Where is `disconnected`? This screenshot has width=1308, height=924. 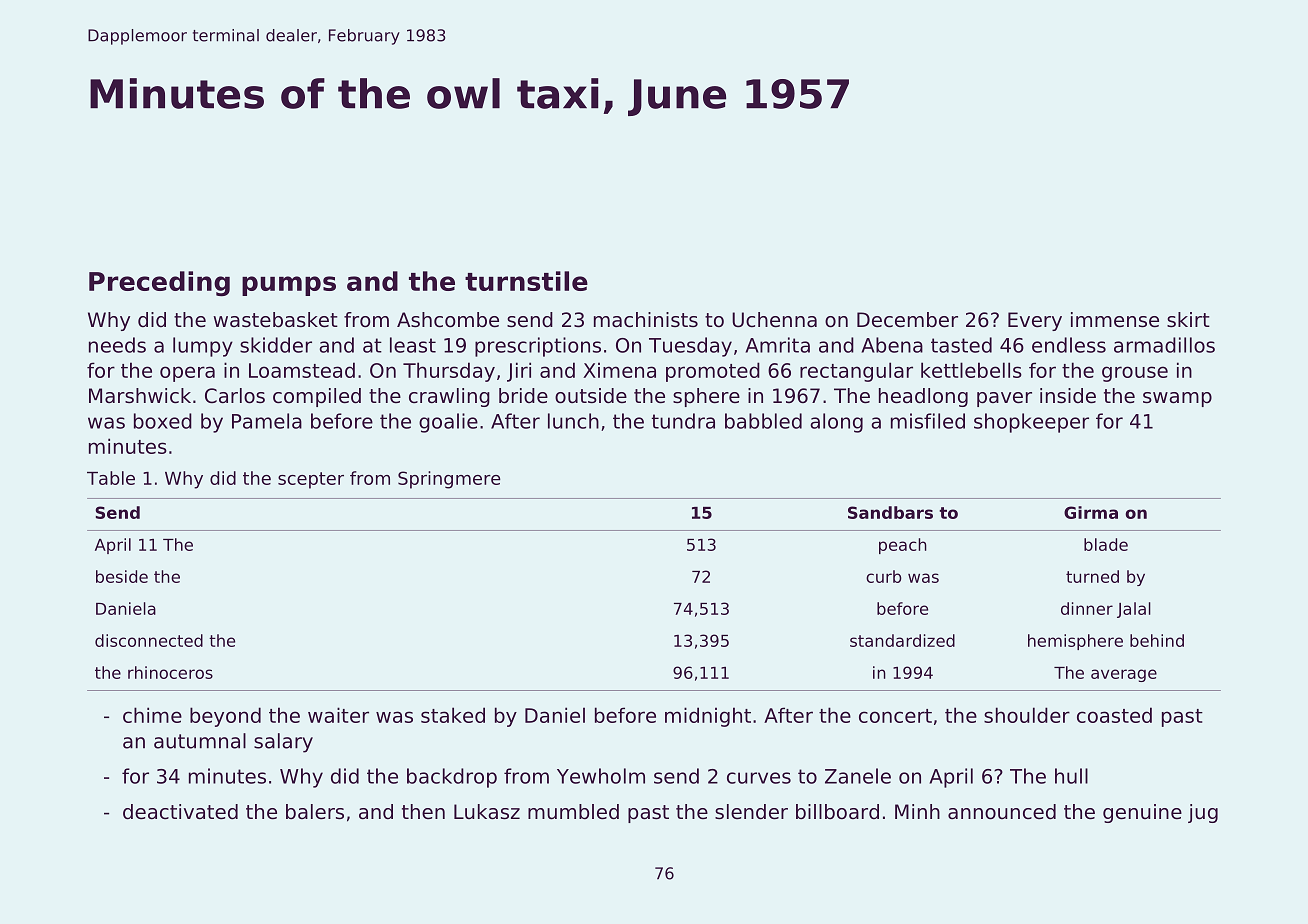
disconnected is located at coordinates (149, 640).
